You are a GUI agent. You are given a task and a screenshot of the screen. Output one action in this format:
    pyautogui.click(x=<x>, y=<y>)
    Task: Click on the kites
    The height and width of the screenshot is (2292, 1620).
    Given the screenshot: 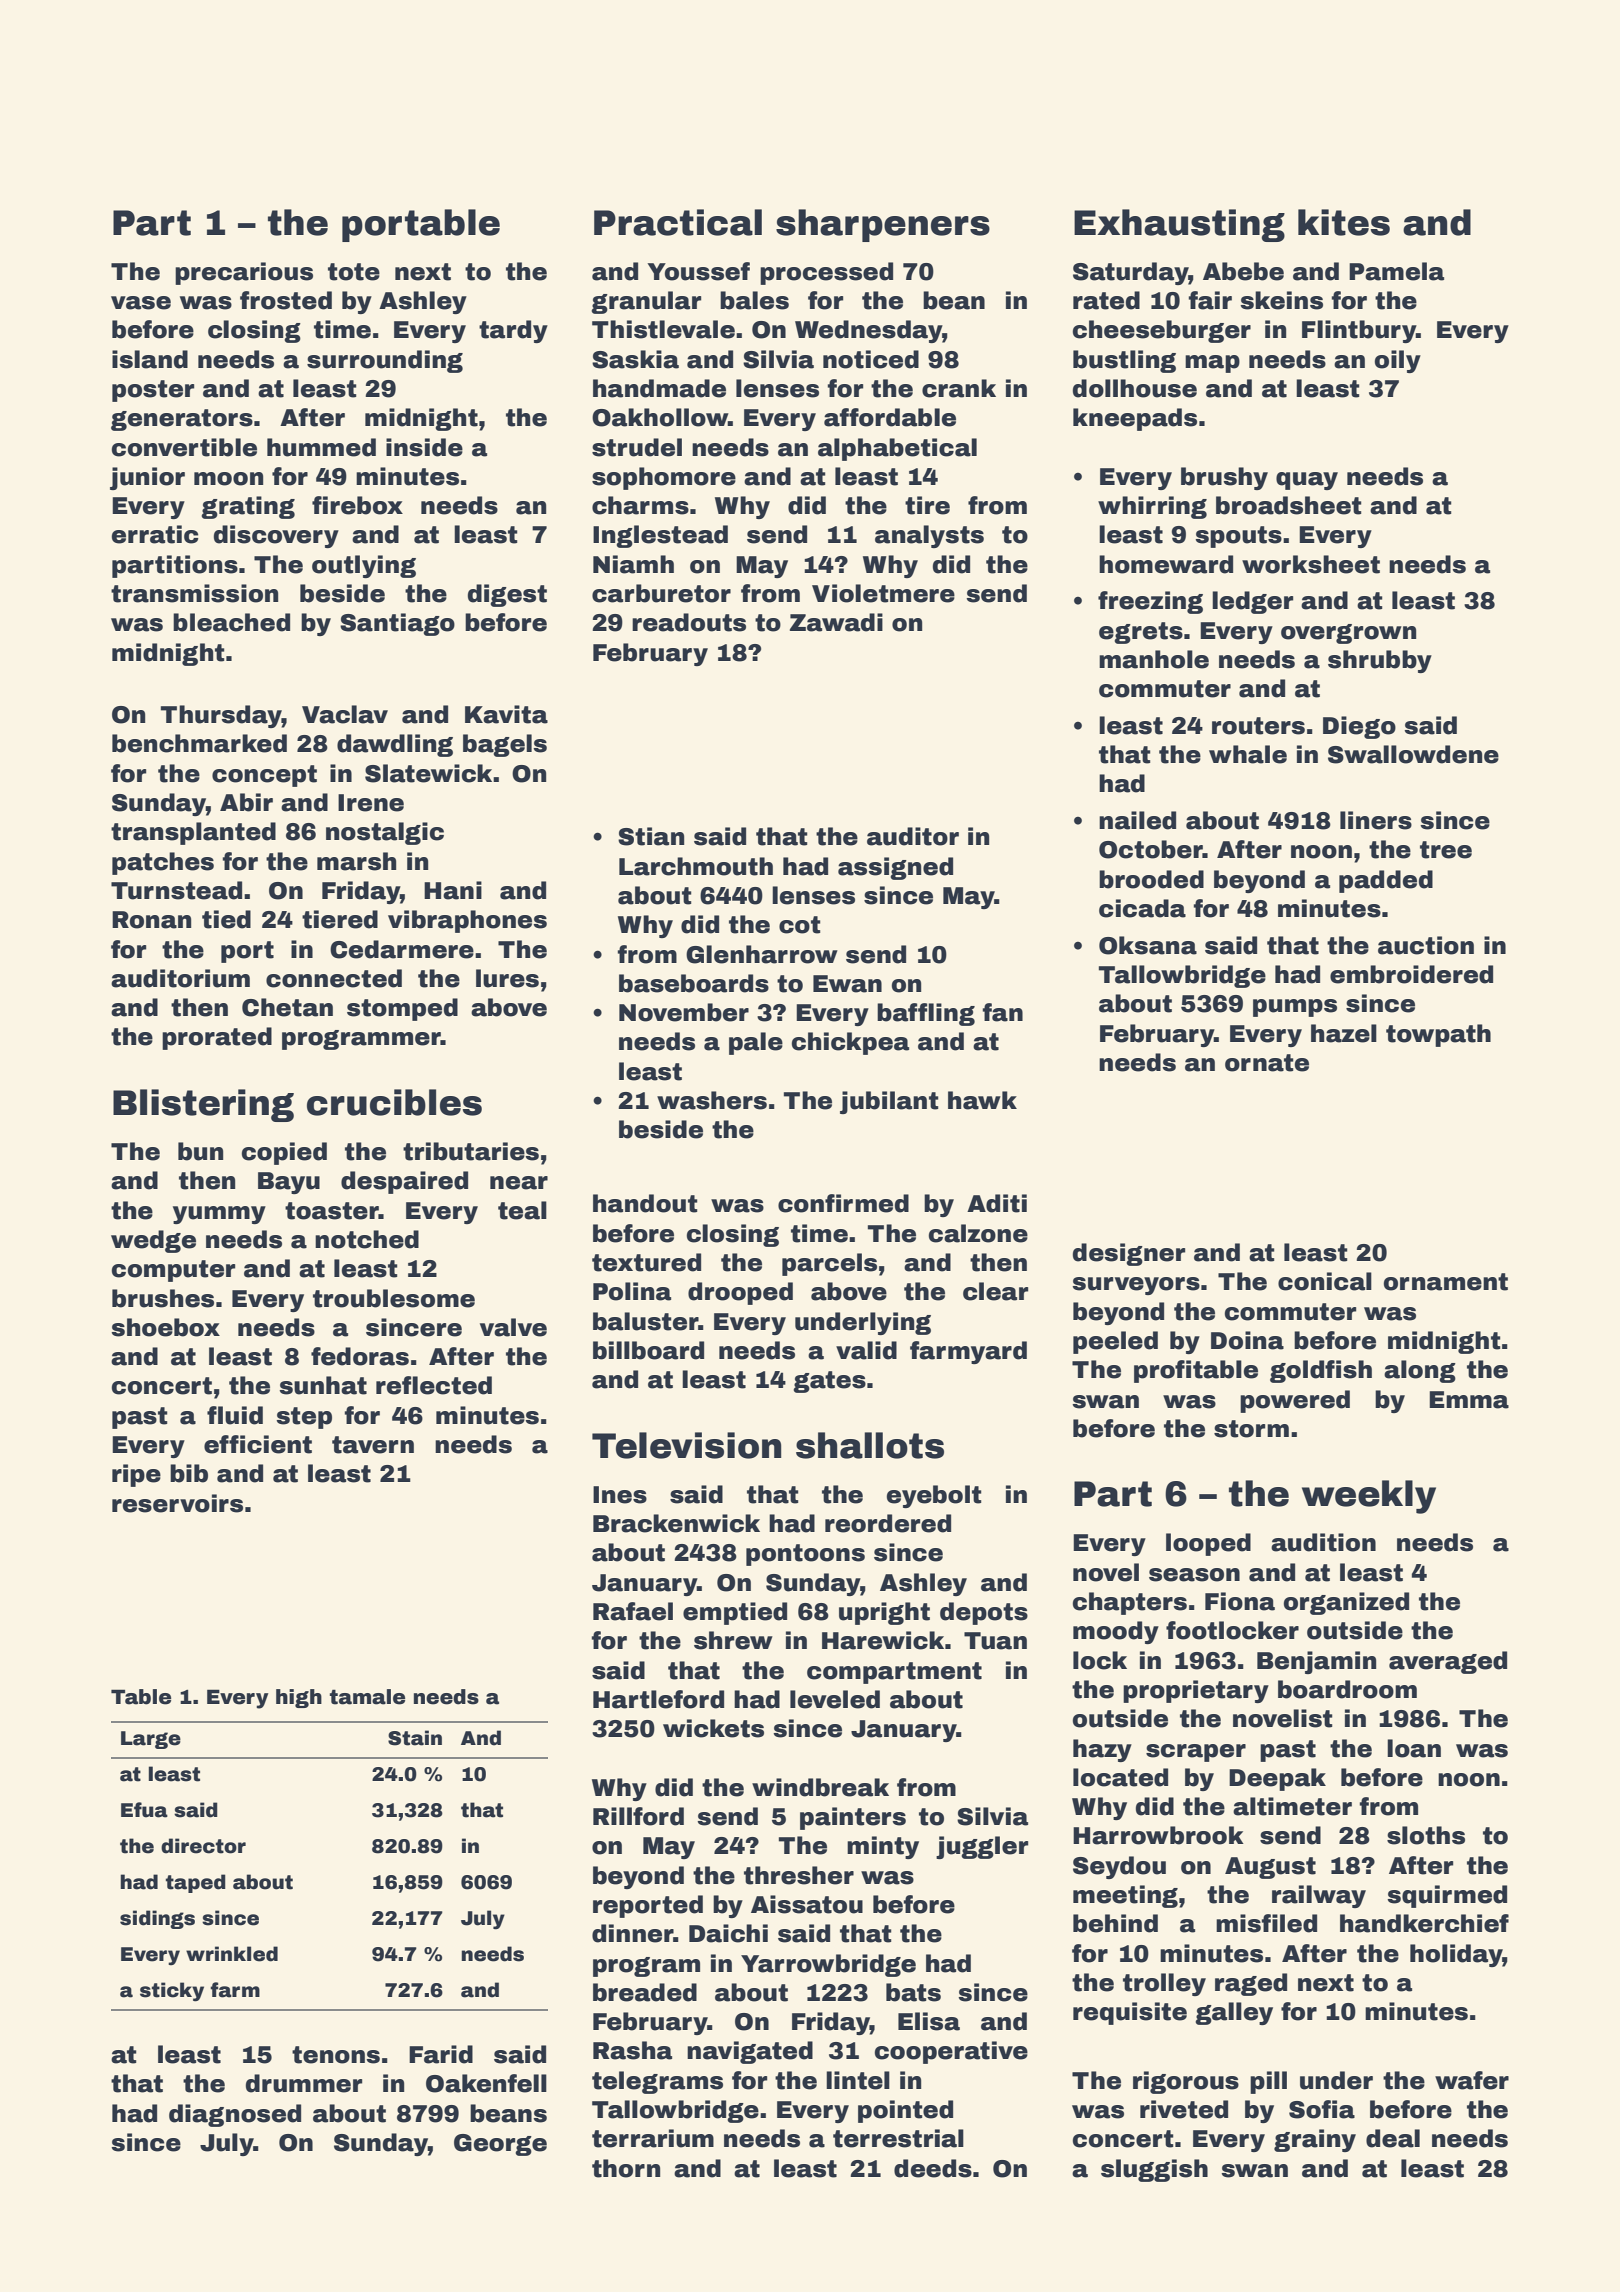 What is the action you would take?
    pyautogui.click(x=1344, y=222)
